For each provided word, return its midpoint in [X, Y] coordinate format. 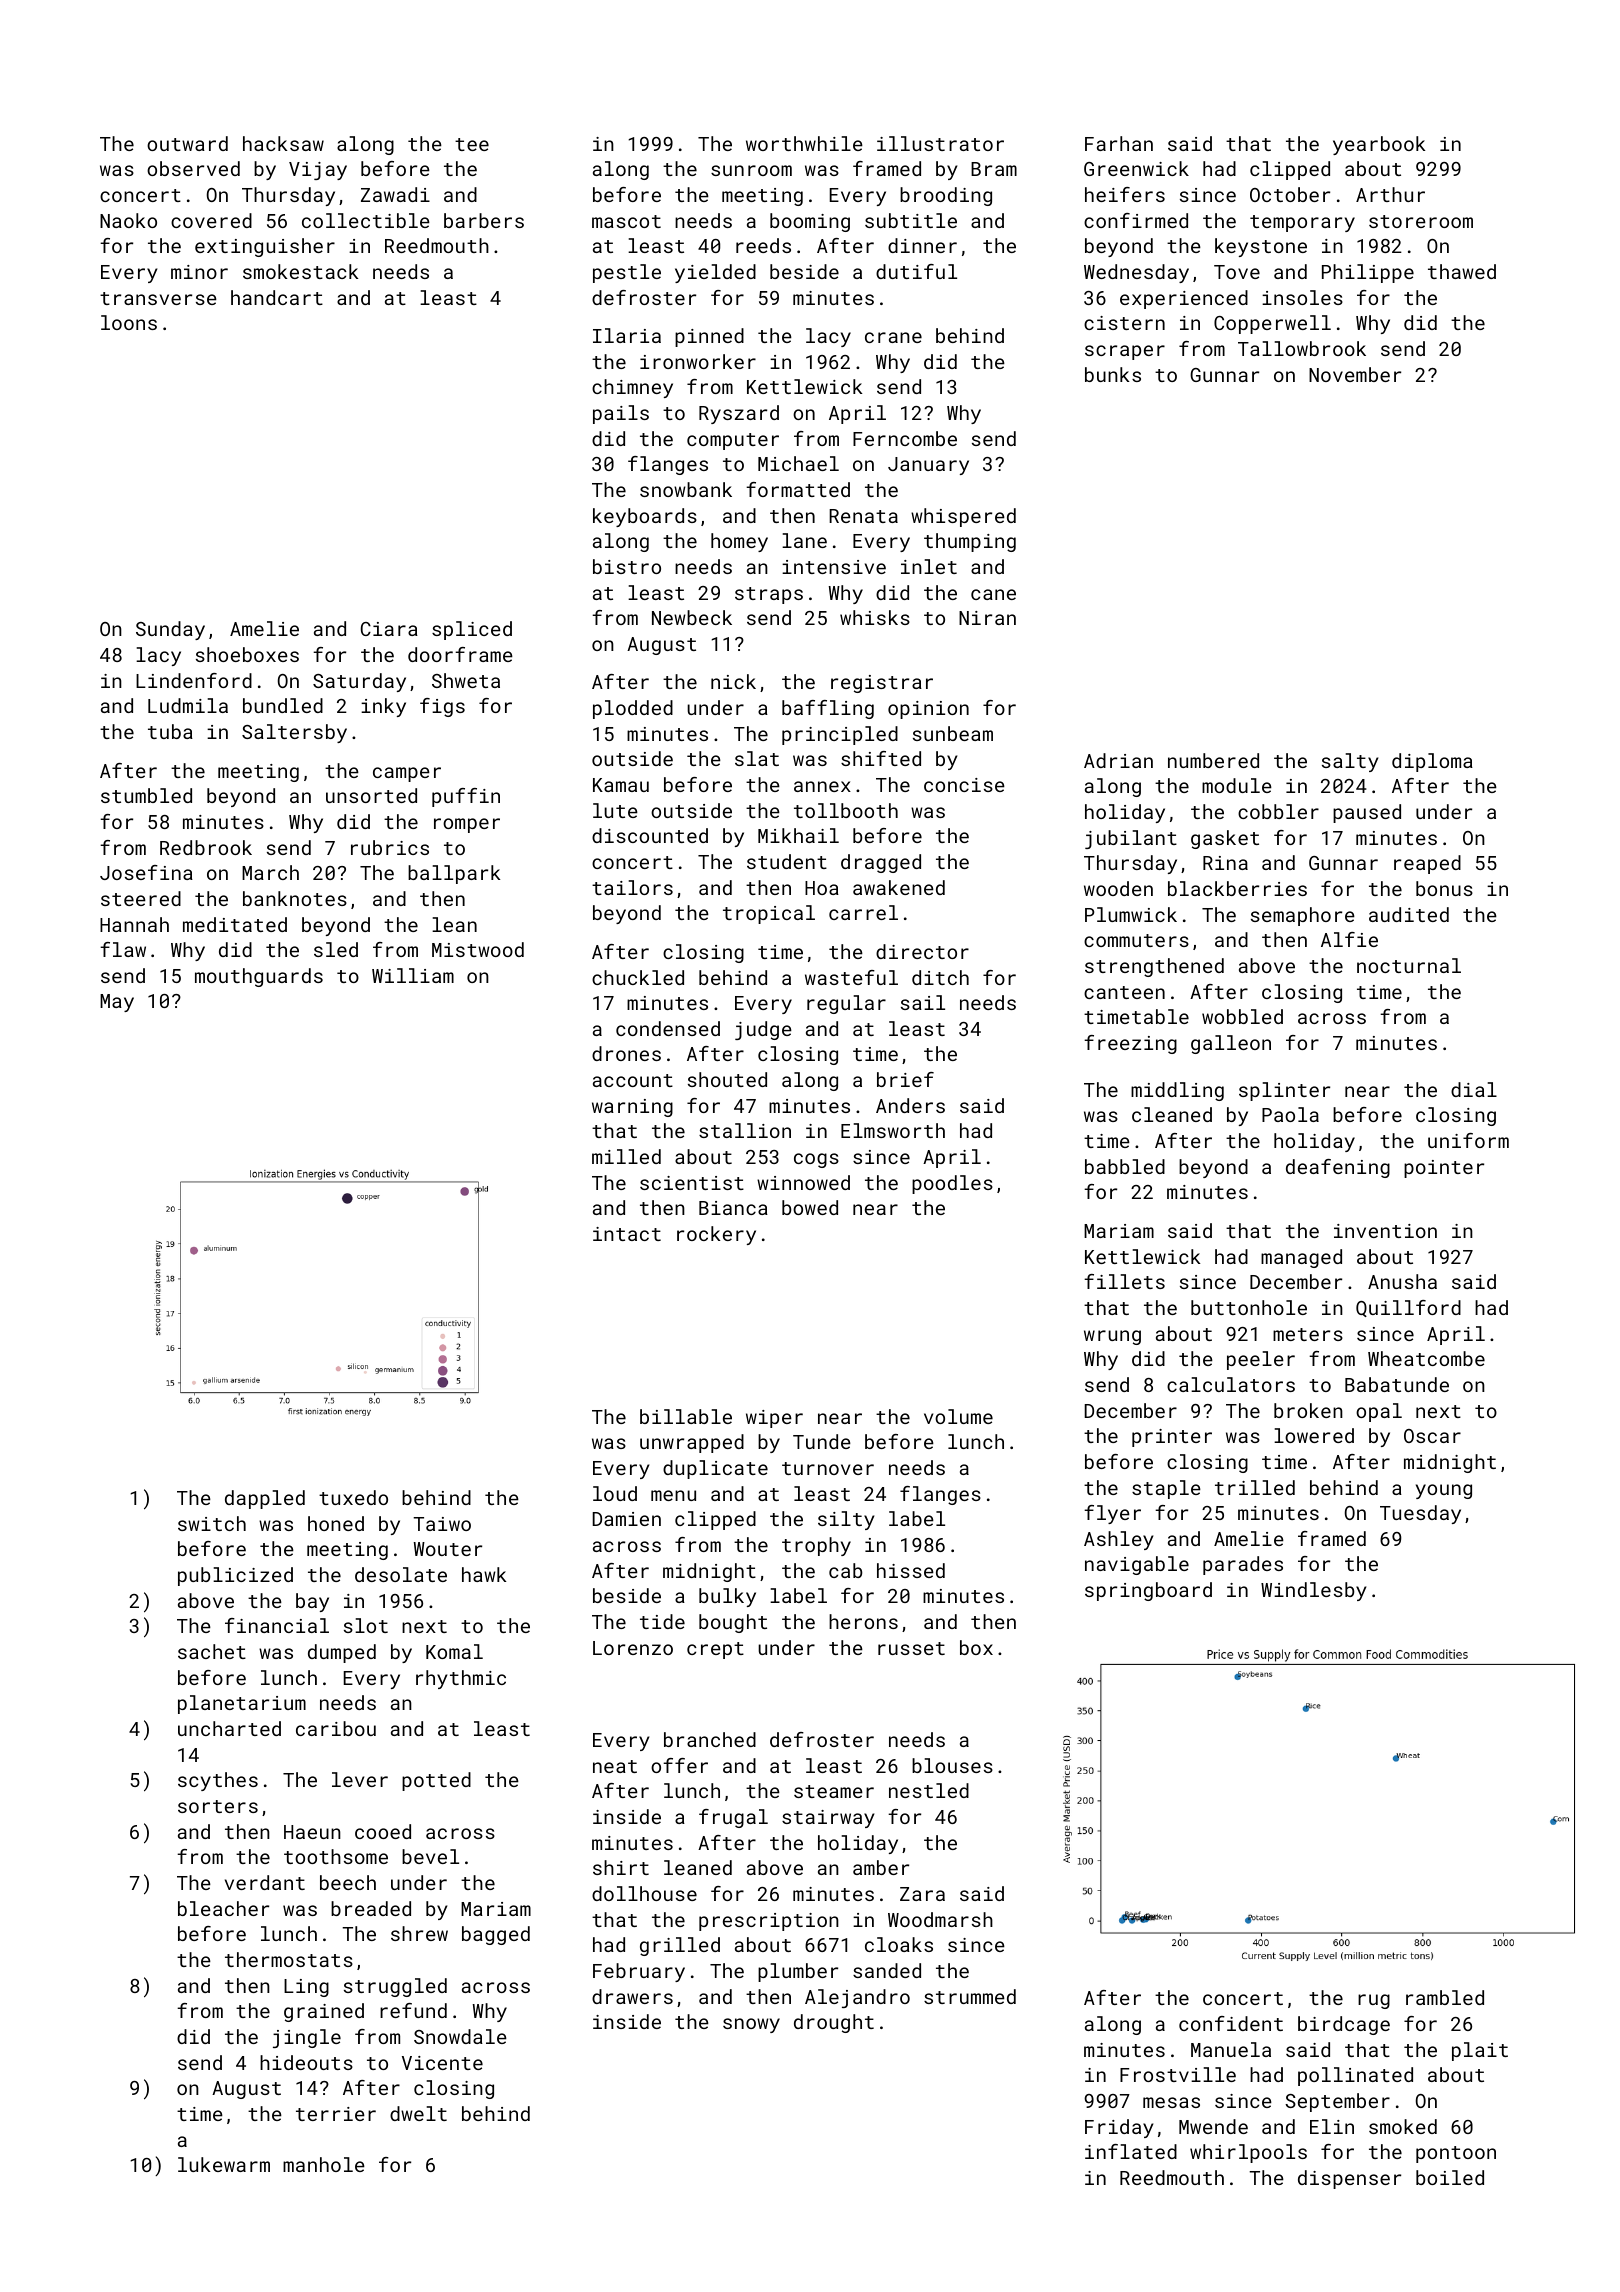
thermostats [289, 1959]
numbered [1213, 760]
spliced [472, 630]
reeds [763, 245]
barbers [484, 220]
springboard [1148, 1591]
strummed [970, 1996]
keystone [1261, 247]
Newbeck [692, 617]
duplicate [715, 1469]
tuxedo [353, 1497]
